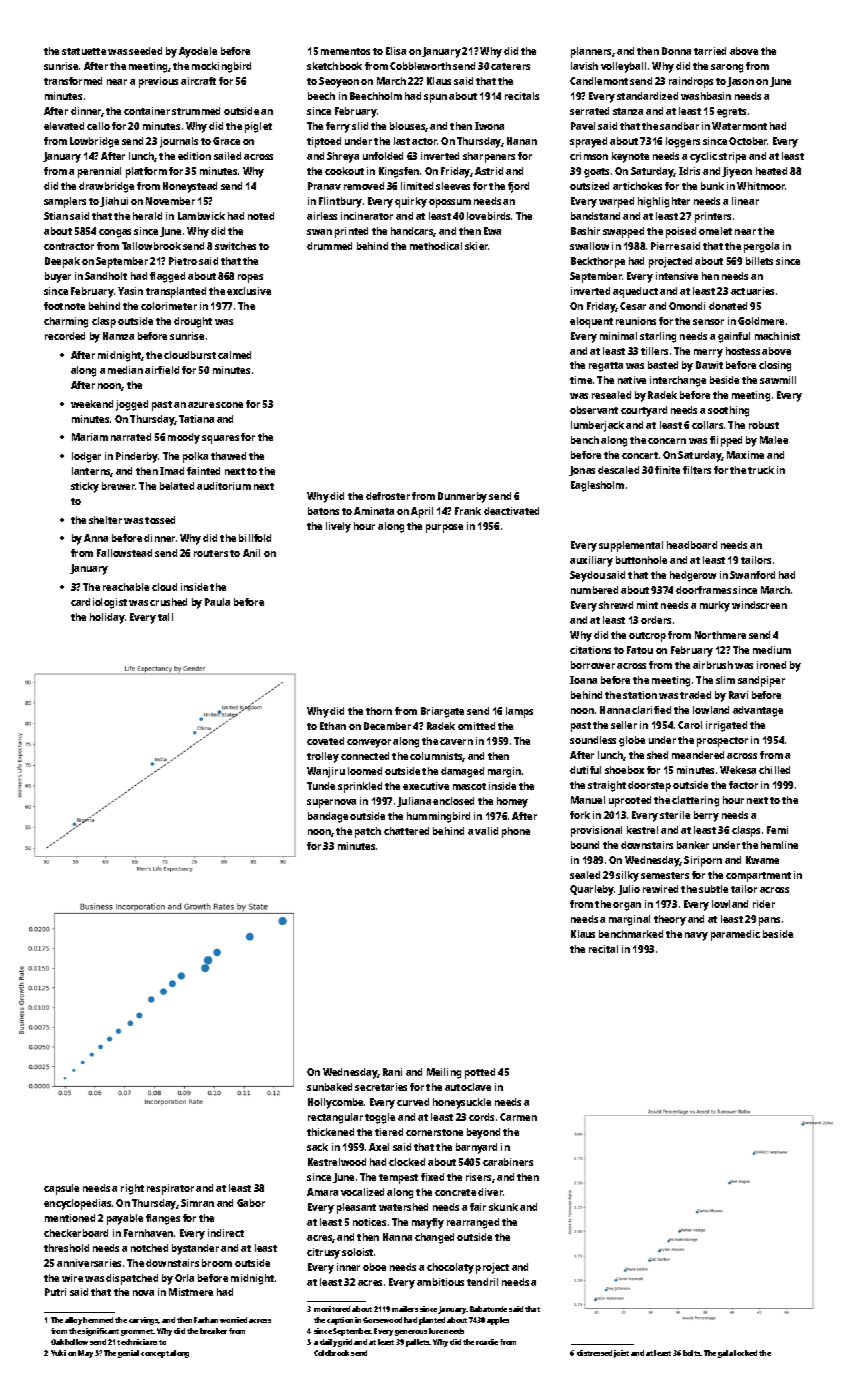  I want to click on sunbaked, so click(329, 1087).
